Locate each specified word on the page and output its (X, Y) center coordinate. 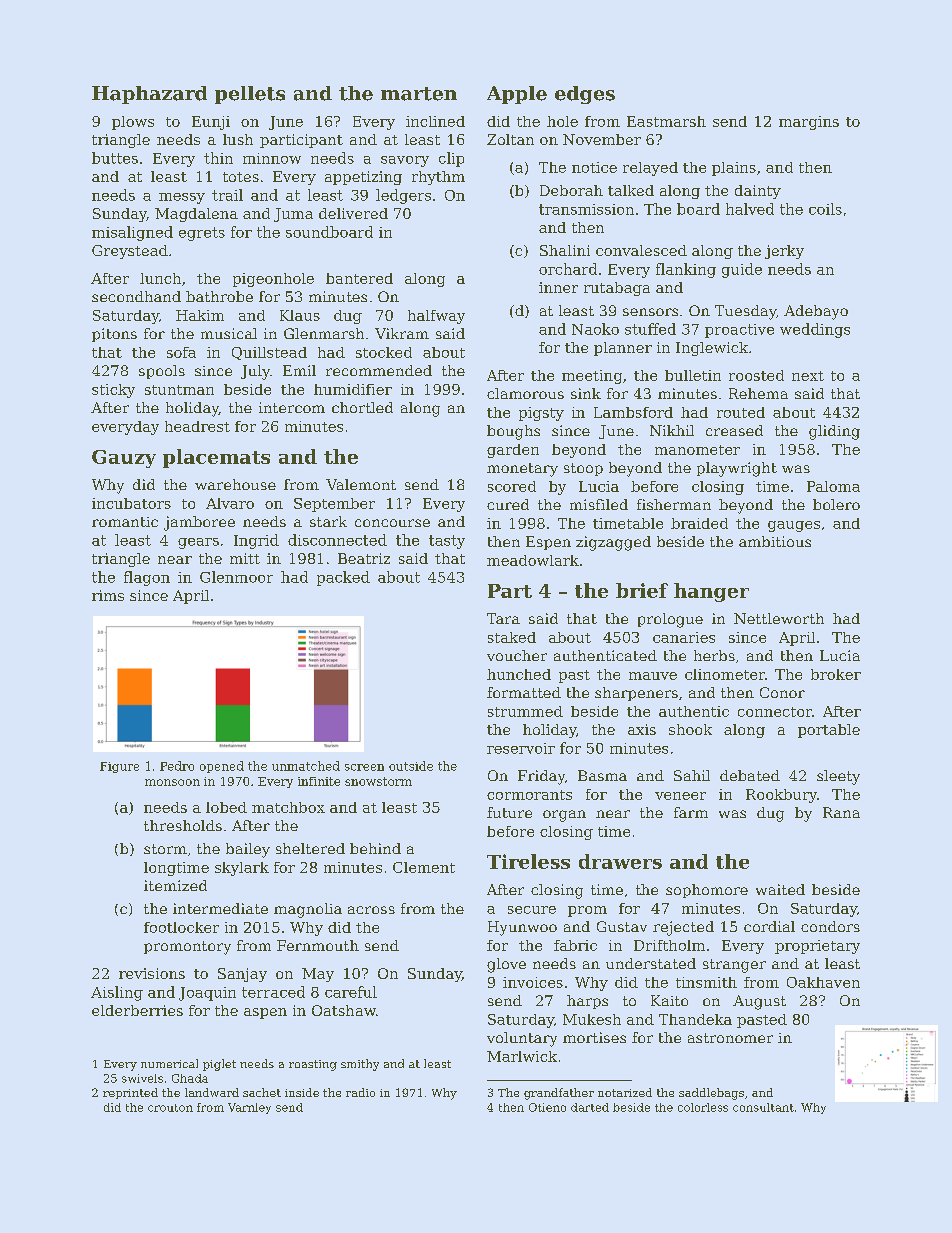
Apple (517, 95)
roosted (756, 375)
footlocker (181, 927)
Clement (424, 867)
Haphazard (149, 95)
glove (506, 965)
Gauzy (124, 459)
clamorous (525, 393)
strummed (525, 711)
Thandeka (695, 1019)
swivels (142, 1078)
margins (809, 123)
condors (830, 926)
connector (775, 712)
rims (108, 595)
